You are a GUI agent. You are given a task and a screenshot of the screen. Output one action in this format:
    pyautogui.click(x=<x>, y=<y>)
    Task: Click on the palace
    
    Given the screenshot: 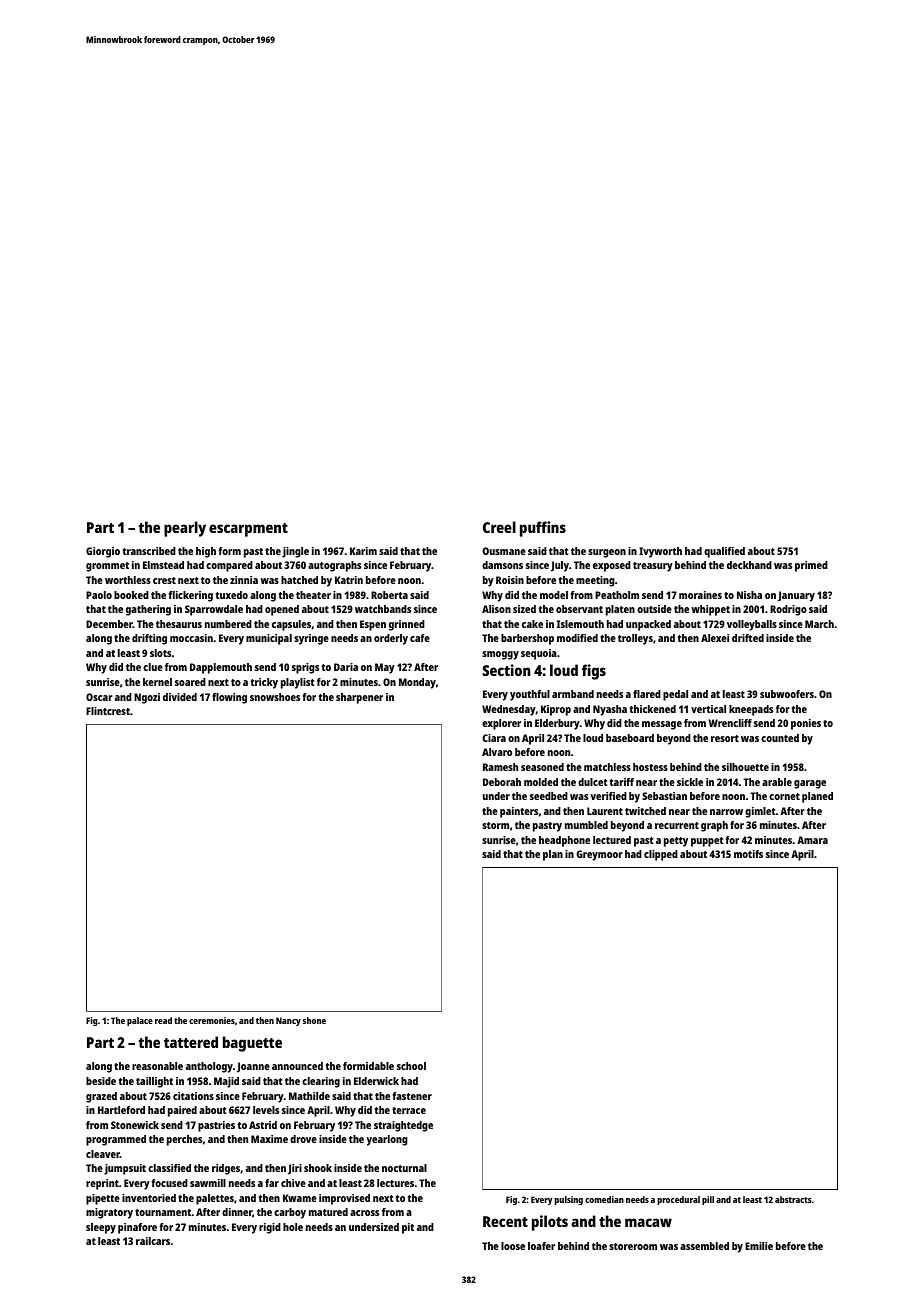 What is the action you would take?
    pyautogui.click(x=140, y=1021)
